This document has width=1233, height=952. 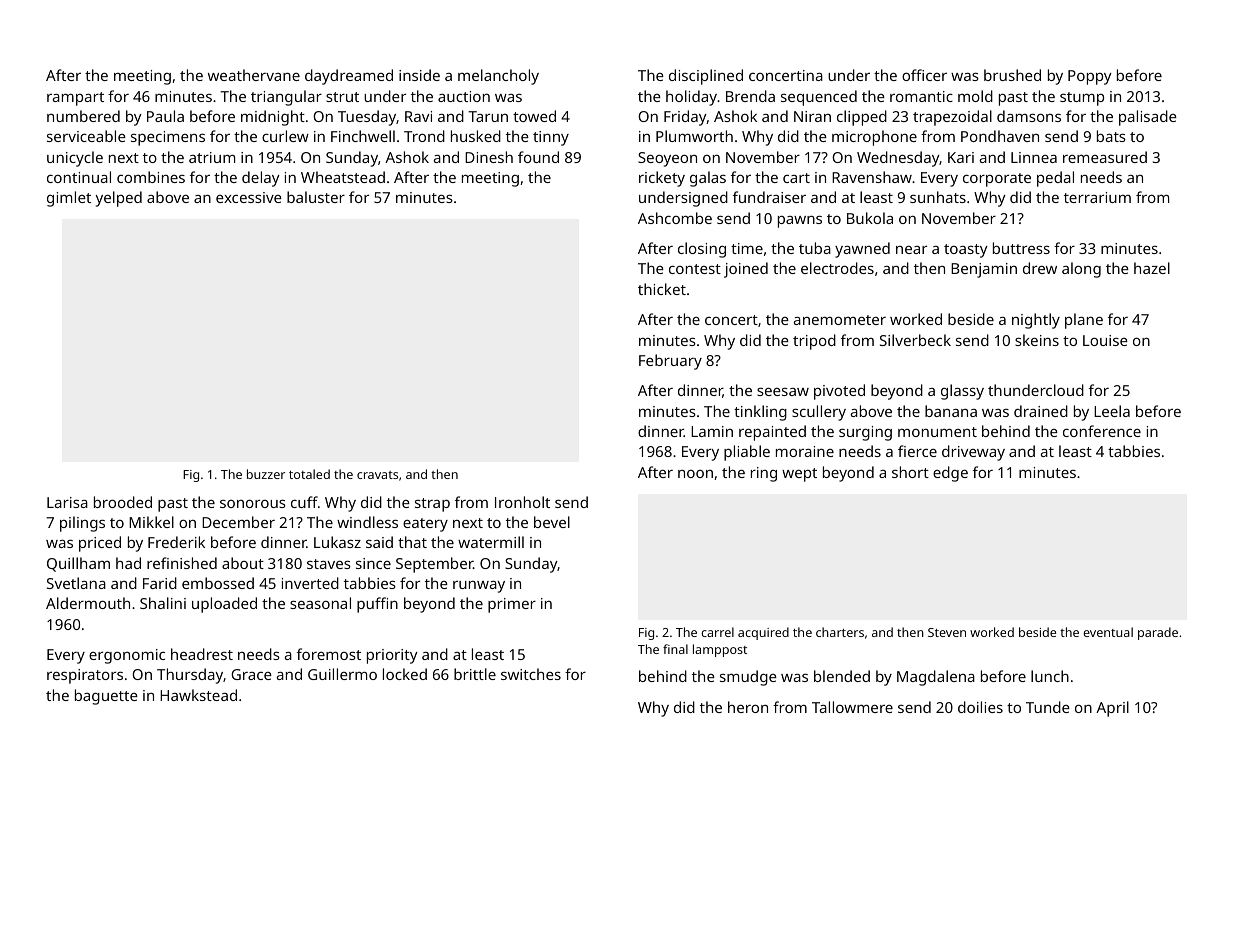 I want to click on Benjamin, so click(x=984, y=270).
